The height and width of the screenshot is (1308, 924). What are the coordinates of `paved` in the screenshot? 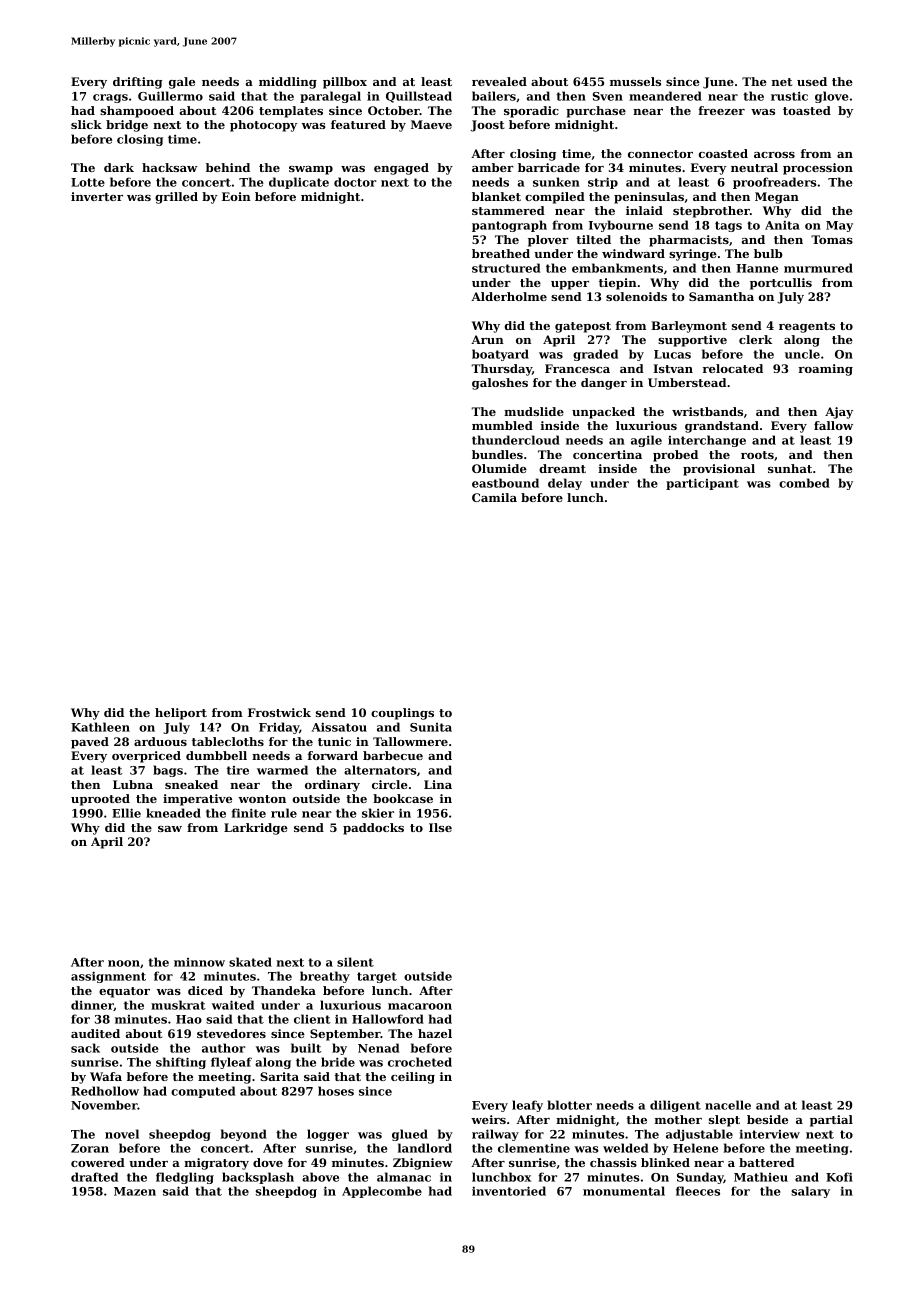 It's located at (90, 743).
